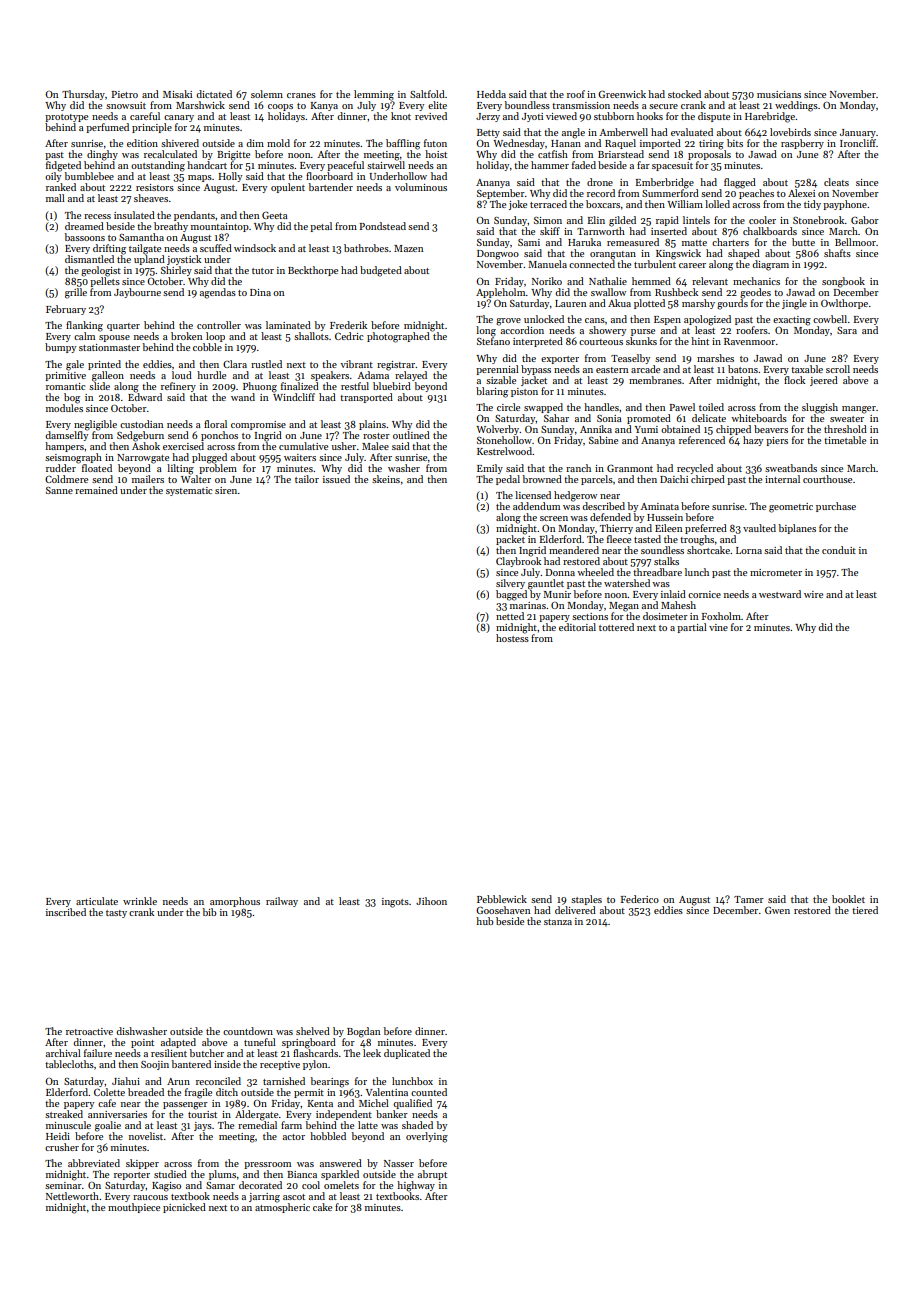 This image has width=924, height=1308. Describe the element at coordinates (235, 902) in the image. I see `amorphous` at that location.
